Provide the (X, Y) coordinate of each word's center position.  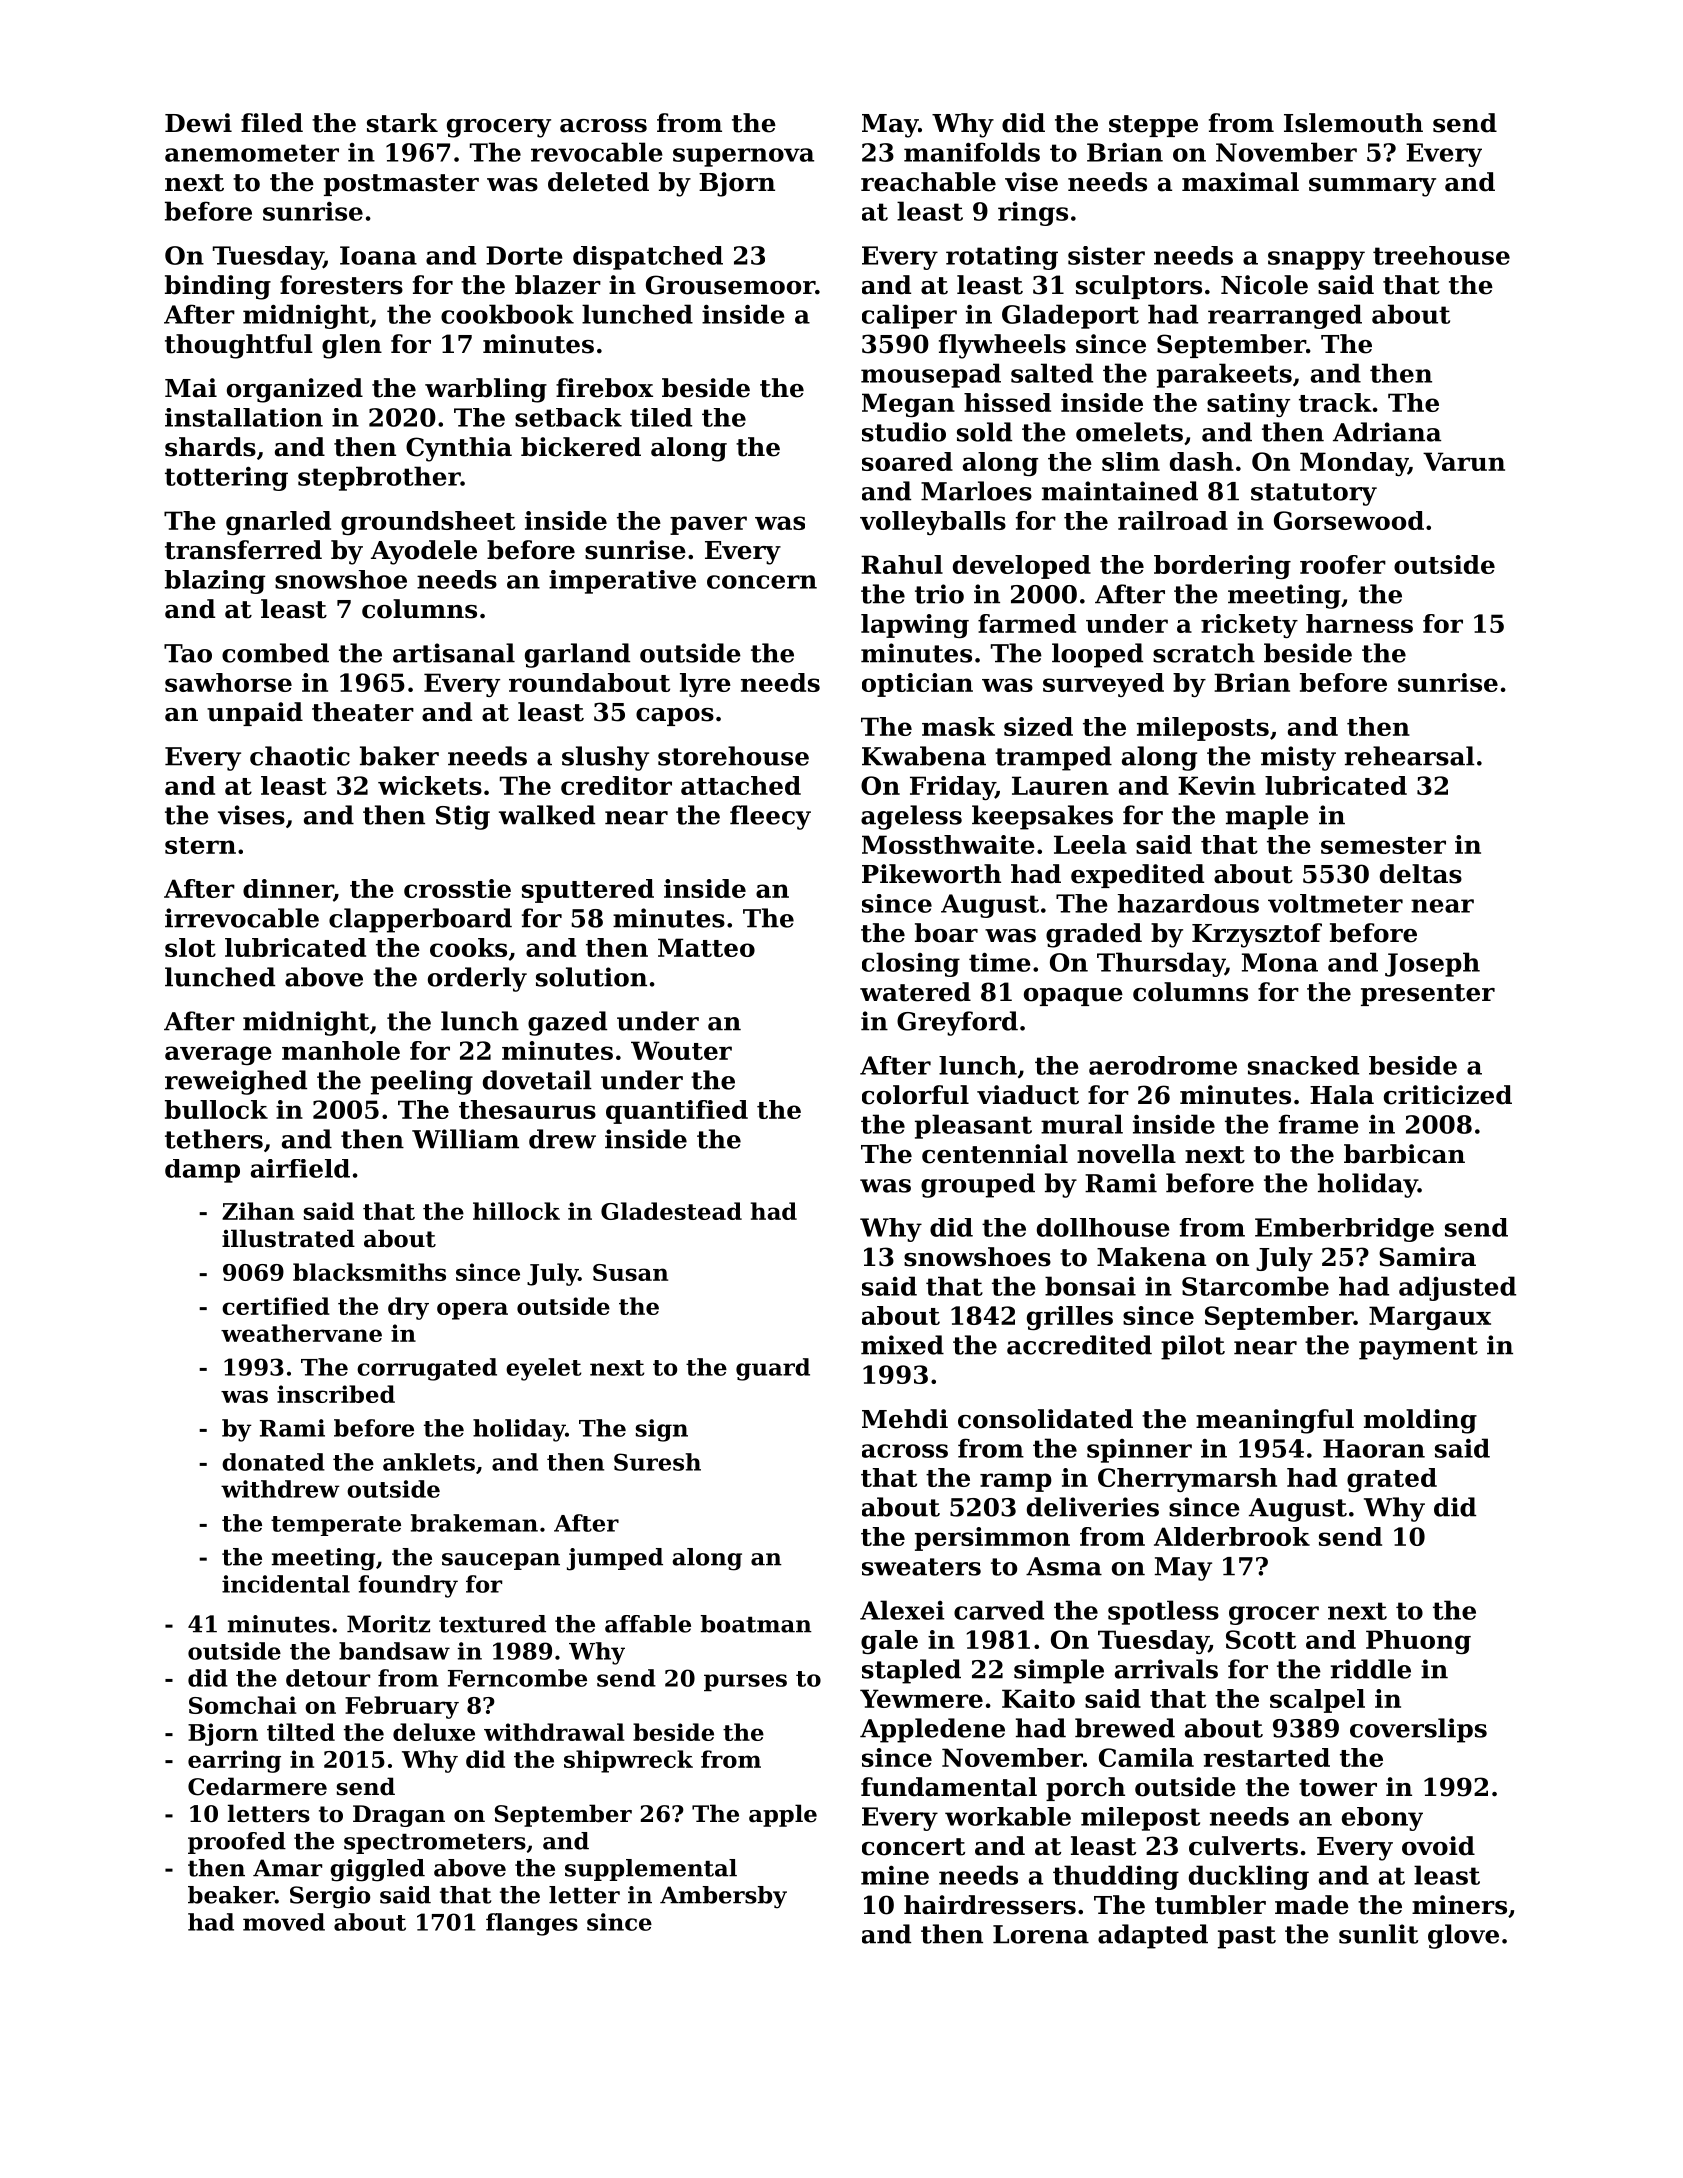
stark (402, 123)
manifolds (972, 152)
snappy (1316, 260)
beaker (231, 1895)
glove (1463, 1936)
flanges (532, 1924)
